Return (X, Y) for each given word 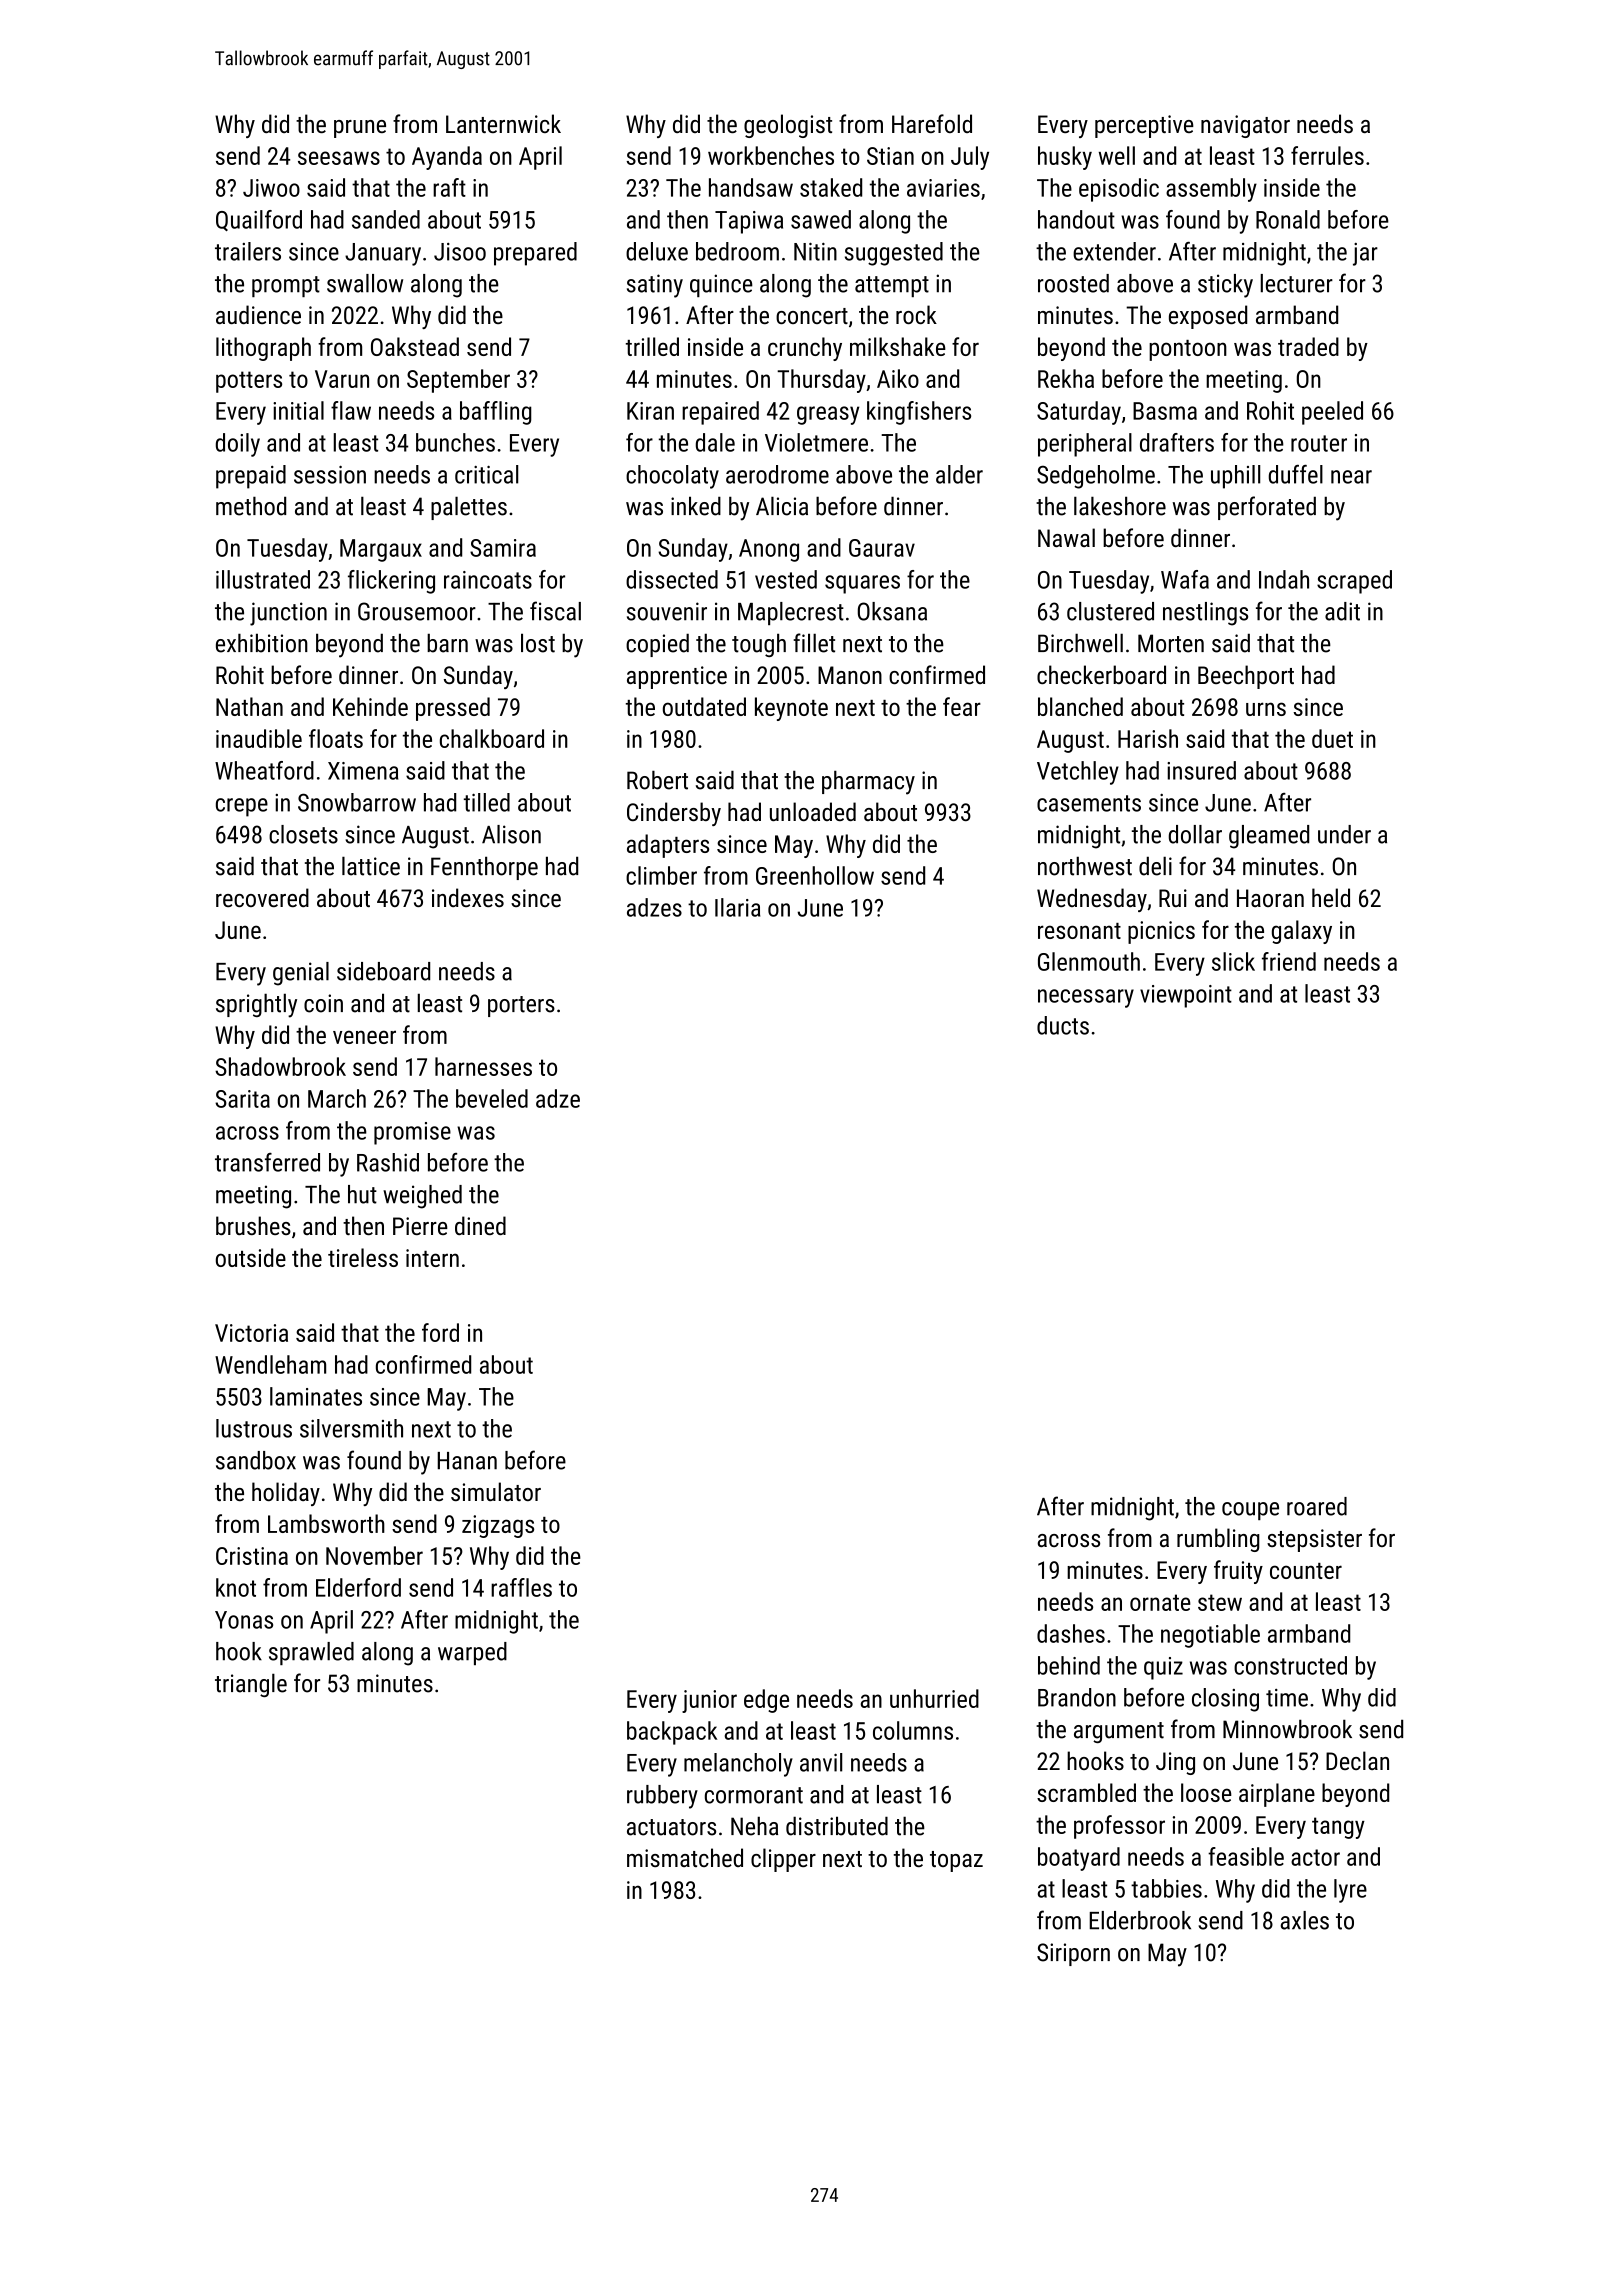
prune (360, 129)
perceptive (1144, 126)
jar (1365, 254)
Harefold (932, 123)
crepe (242, 807)
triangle (251, 1685)
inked (696, 506)
